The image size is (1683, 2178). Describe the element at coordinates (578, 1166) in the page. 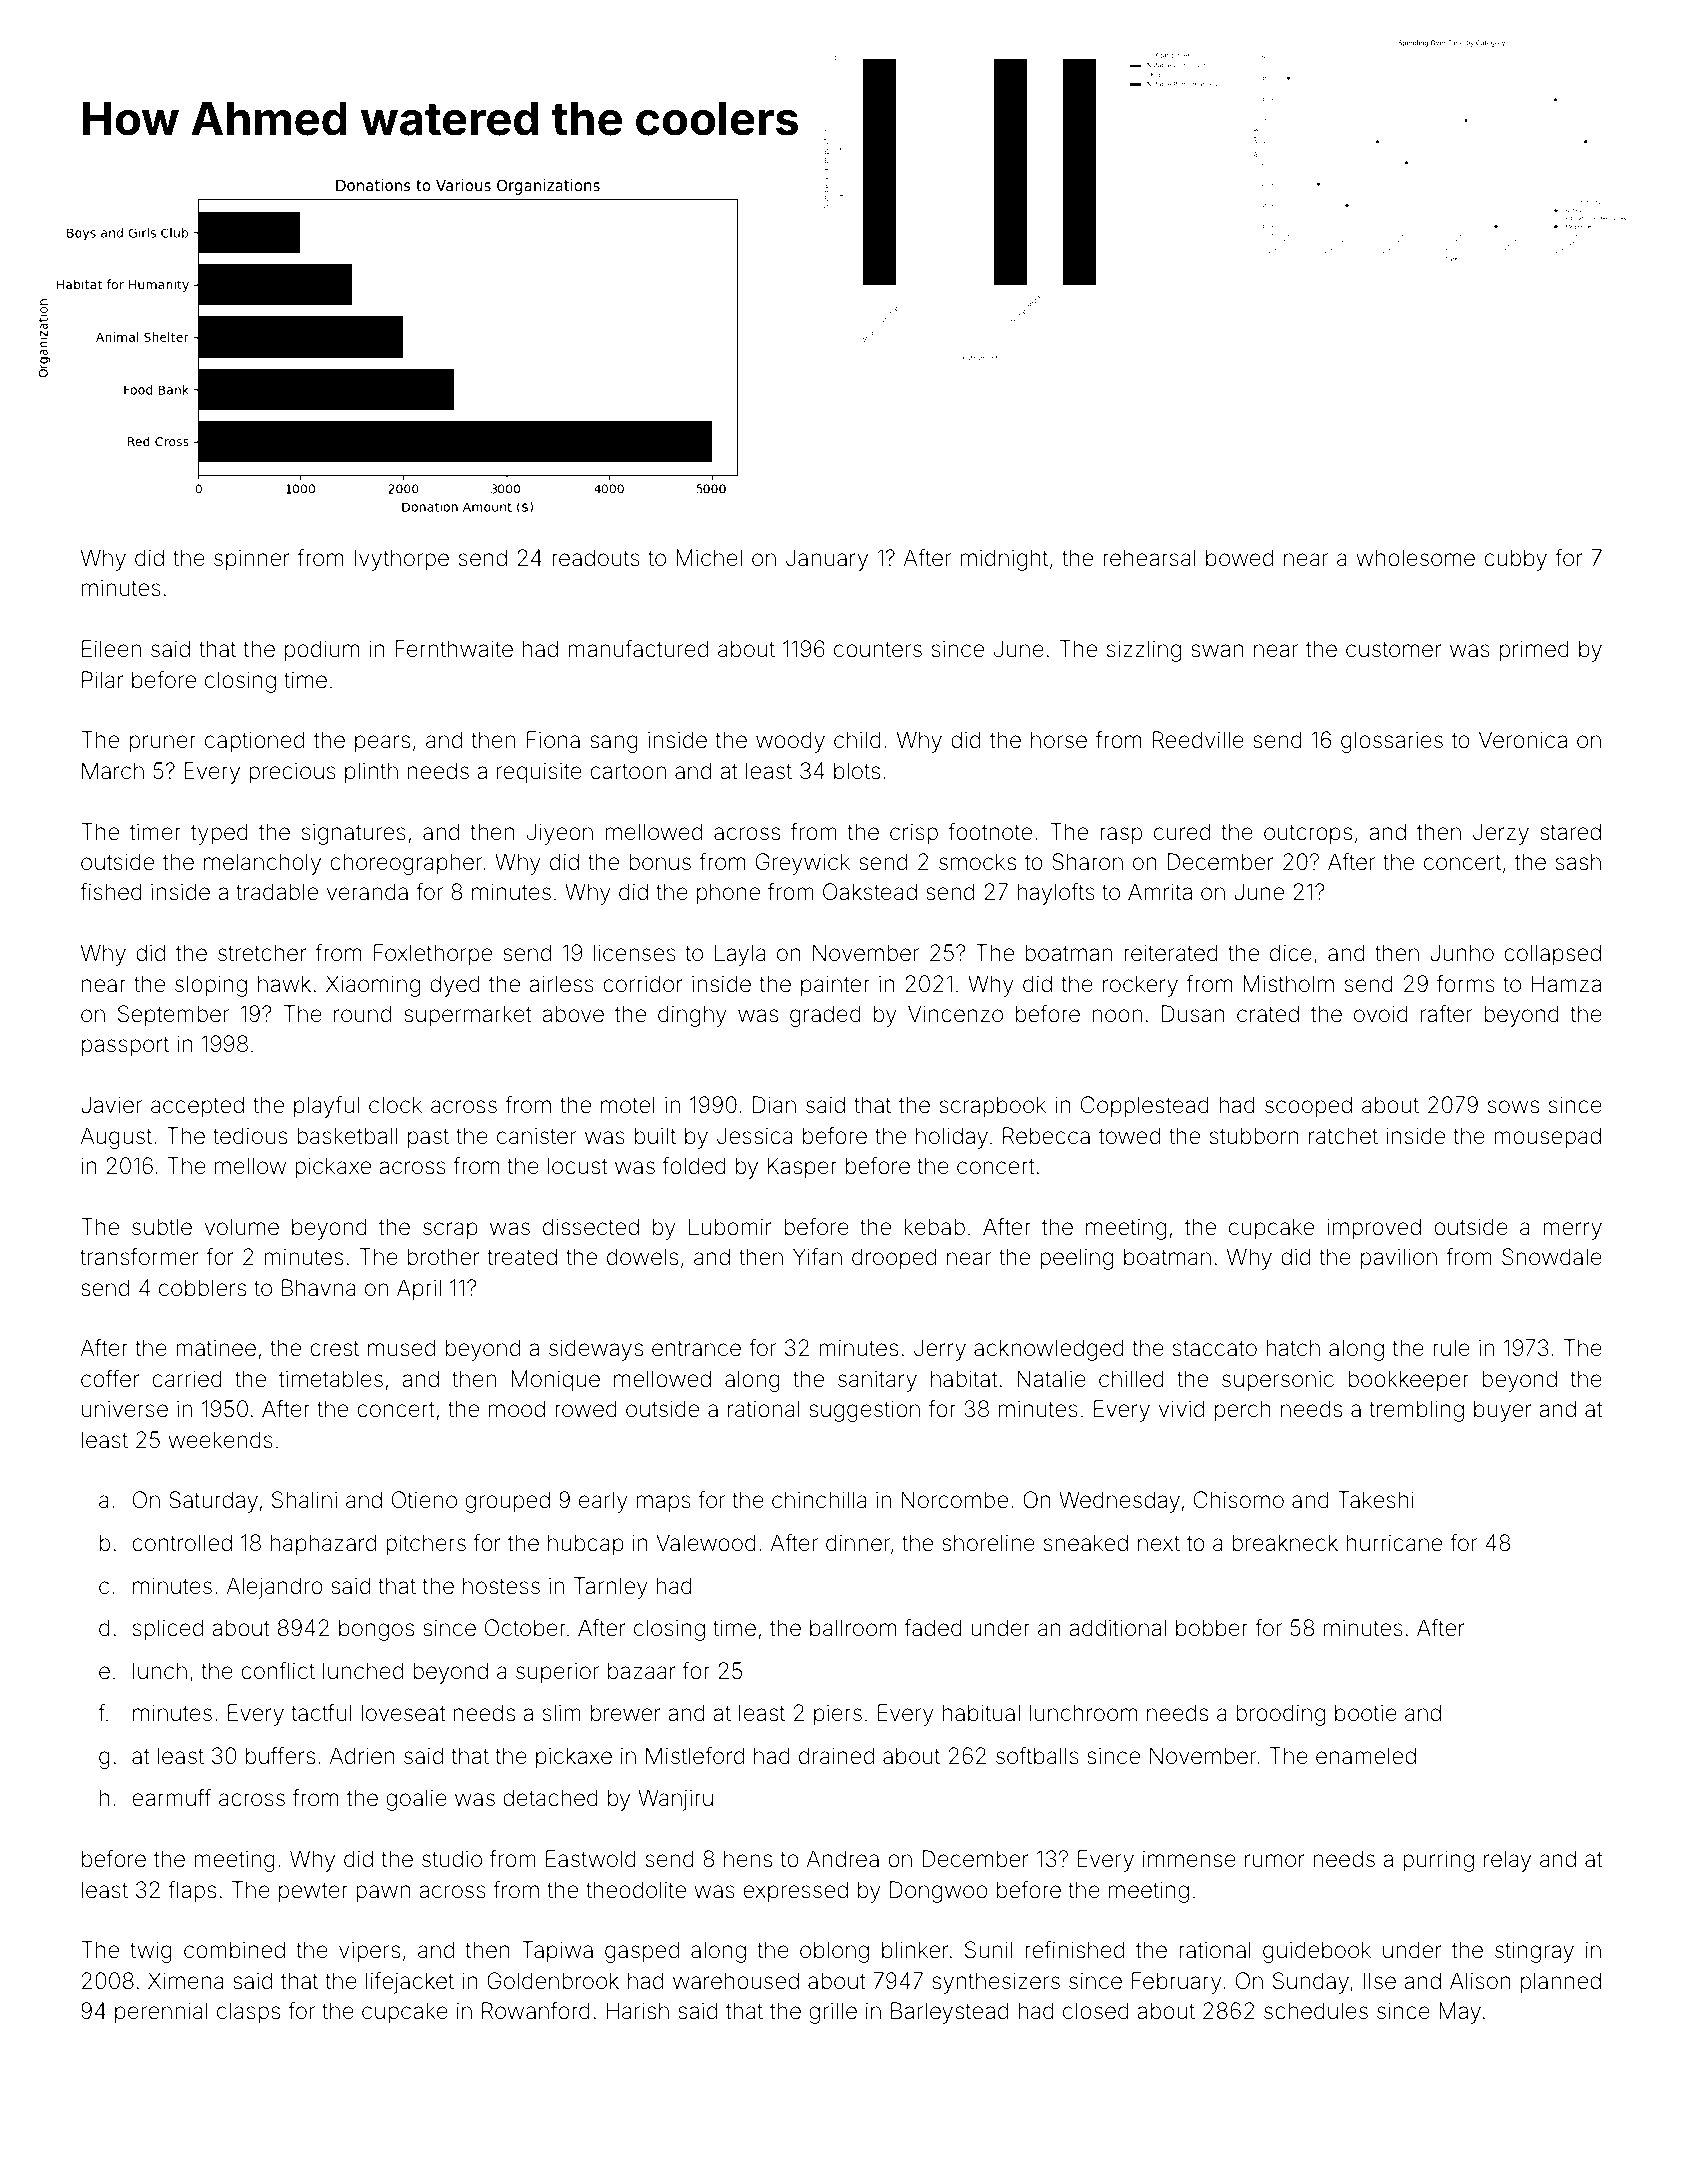

I see `locust` at that location.
